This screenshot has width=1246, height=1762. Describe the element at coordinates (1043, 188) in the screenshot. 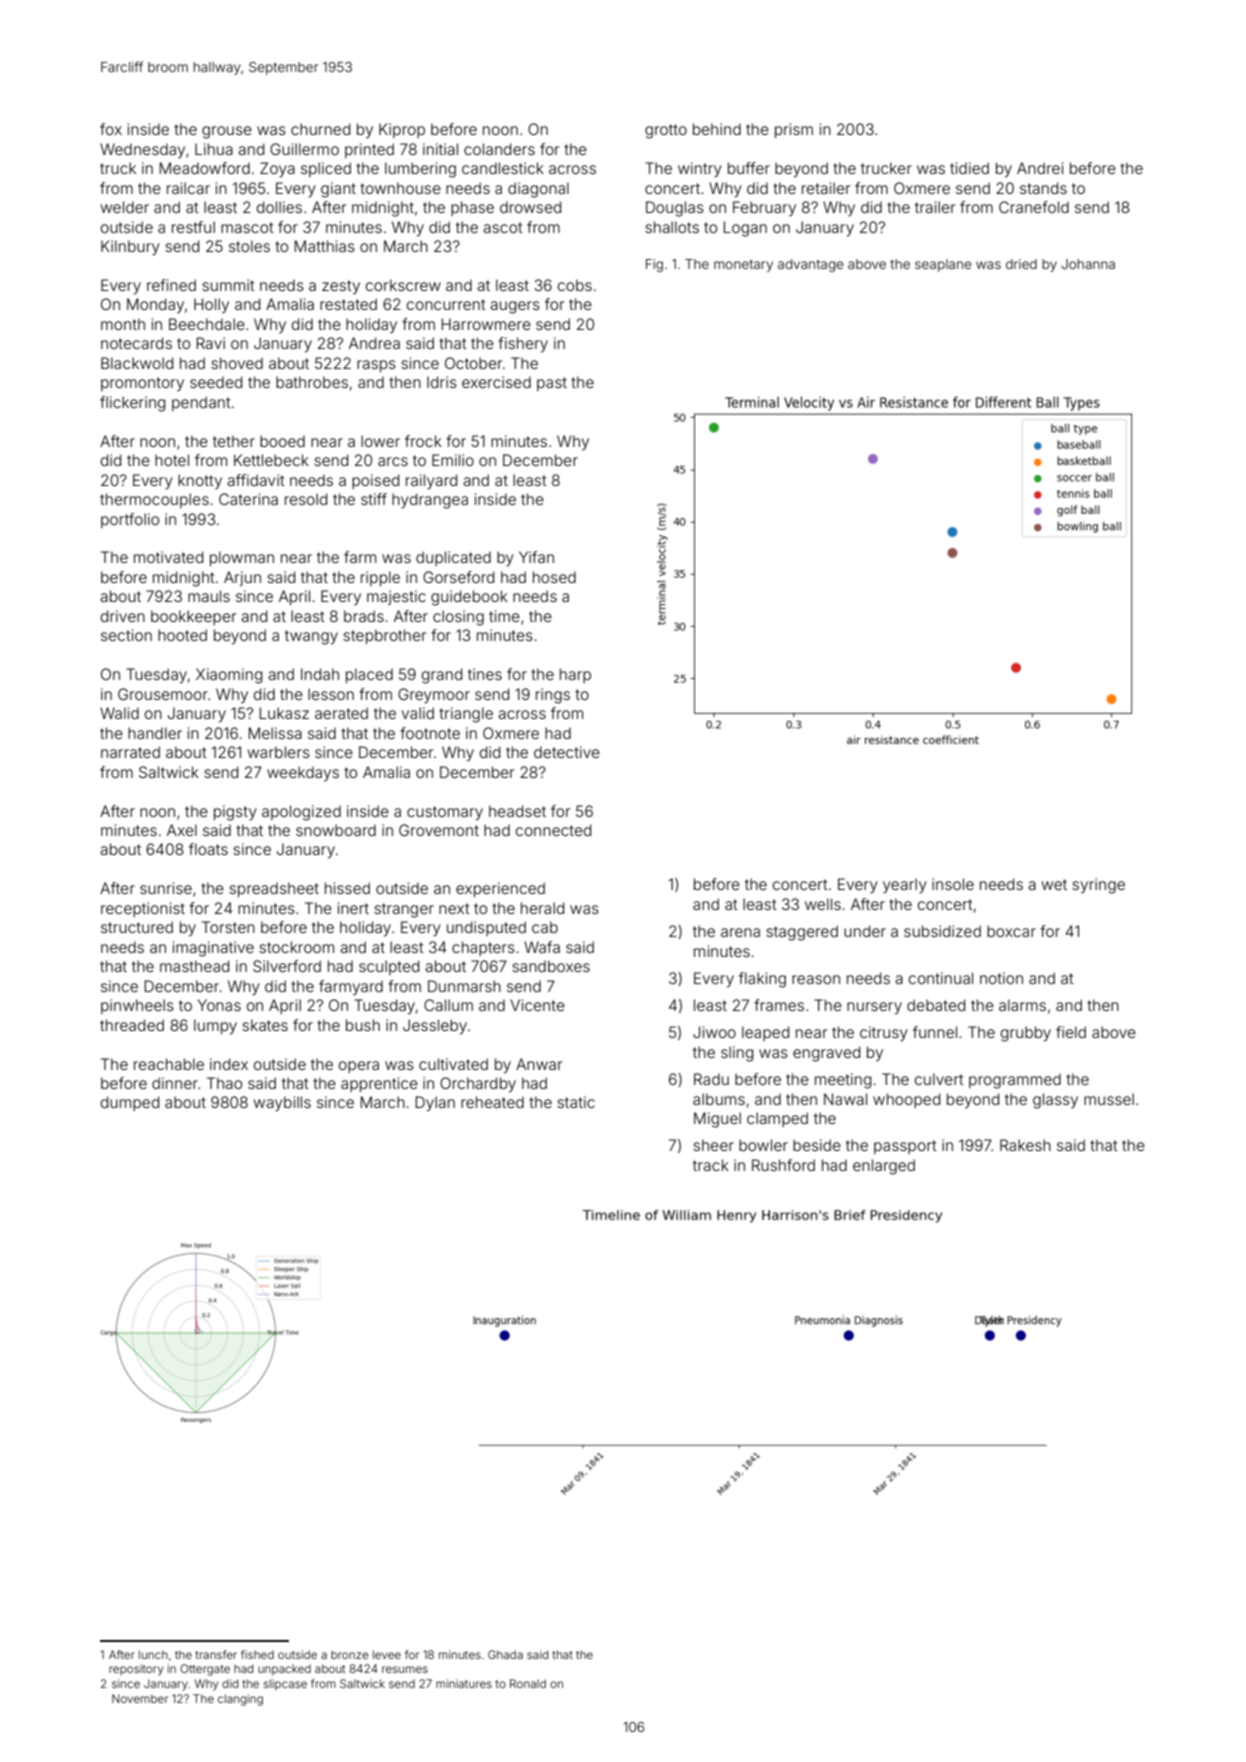

I see `stands` at that location.
